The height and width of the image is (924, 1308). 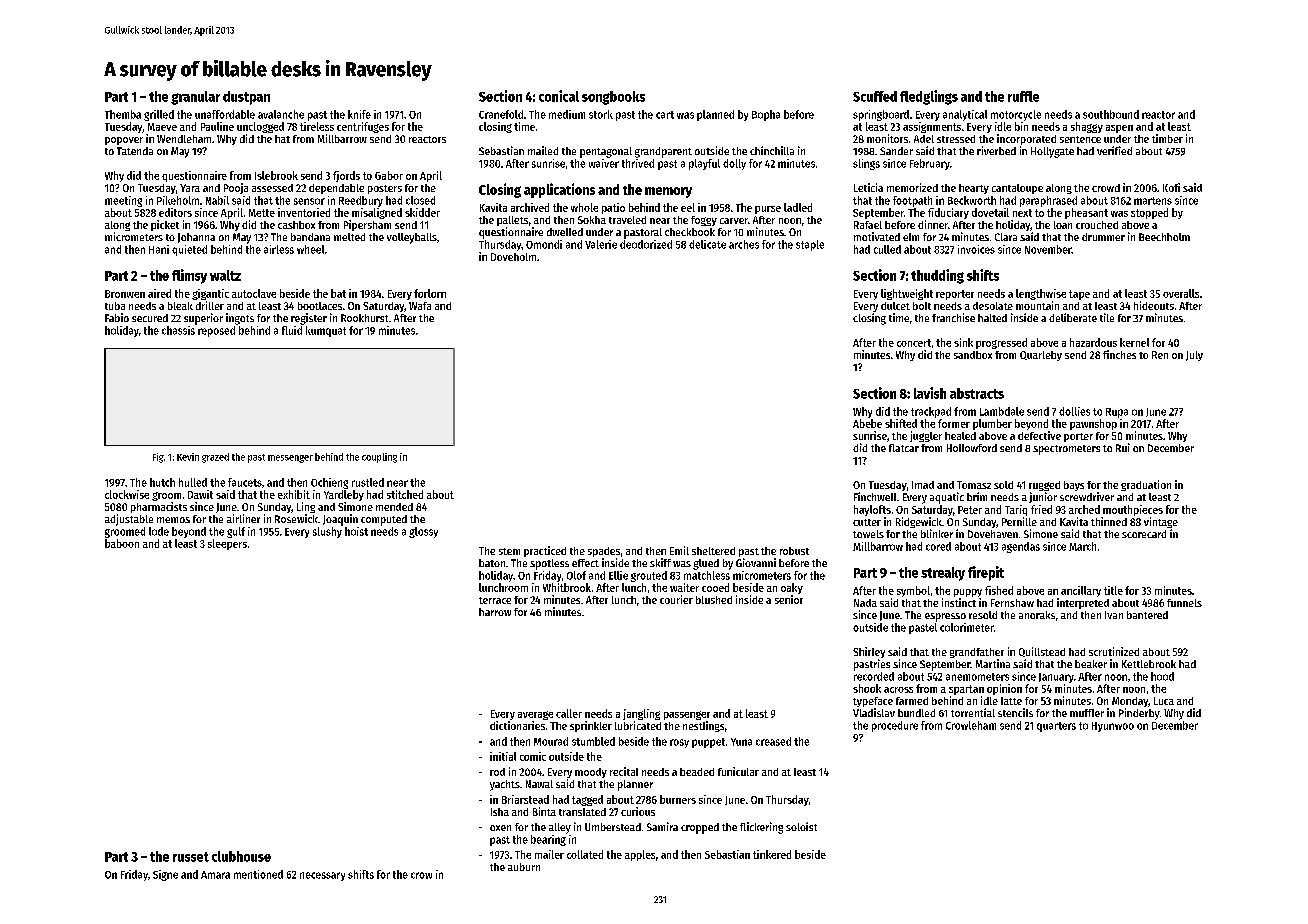 What do you see at coordinates (992, 318) in the image?
I see `halted` at bounding box center [992, 318].
